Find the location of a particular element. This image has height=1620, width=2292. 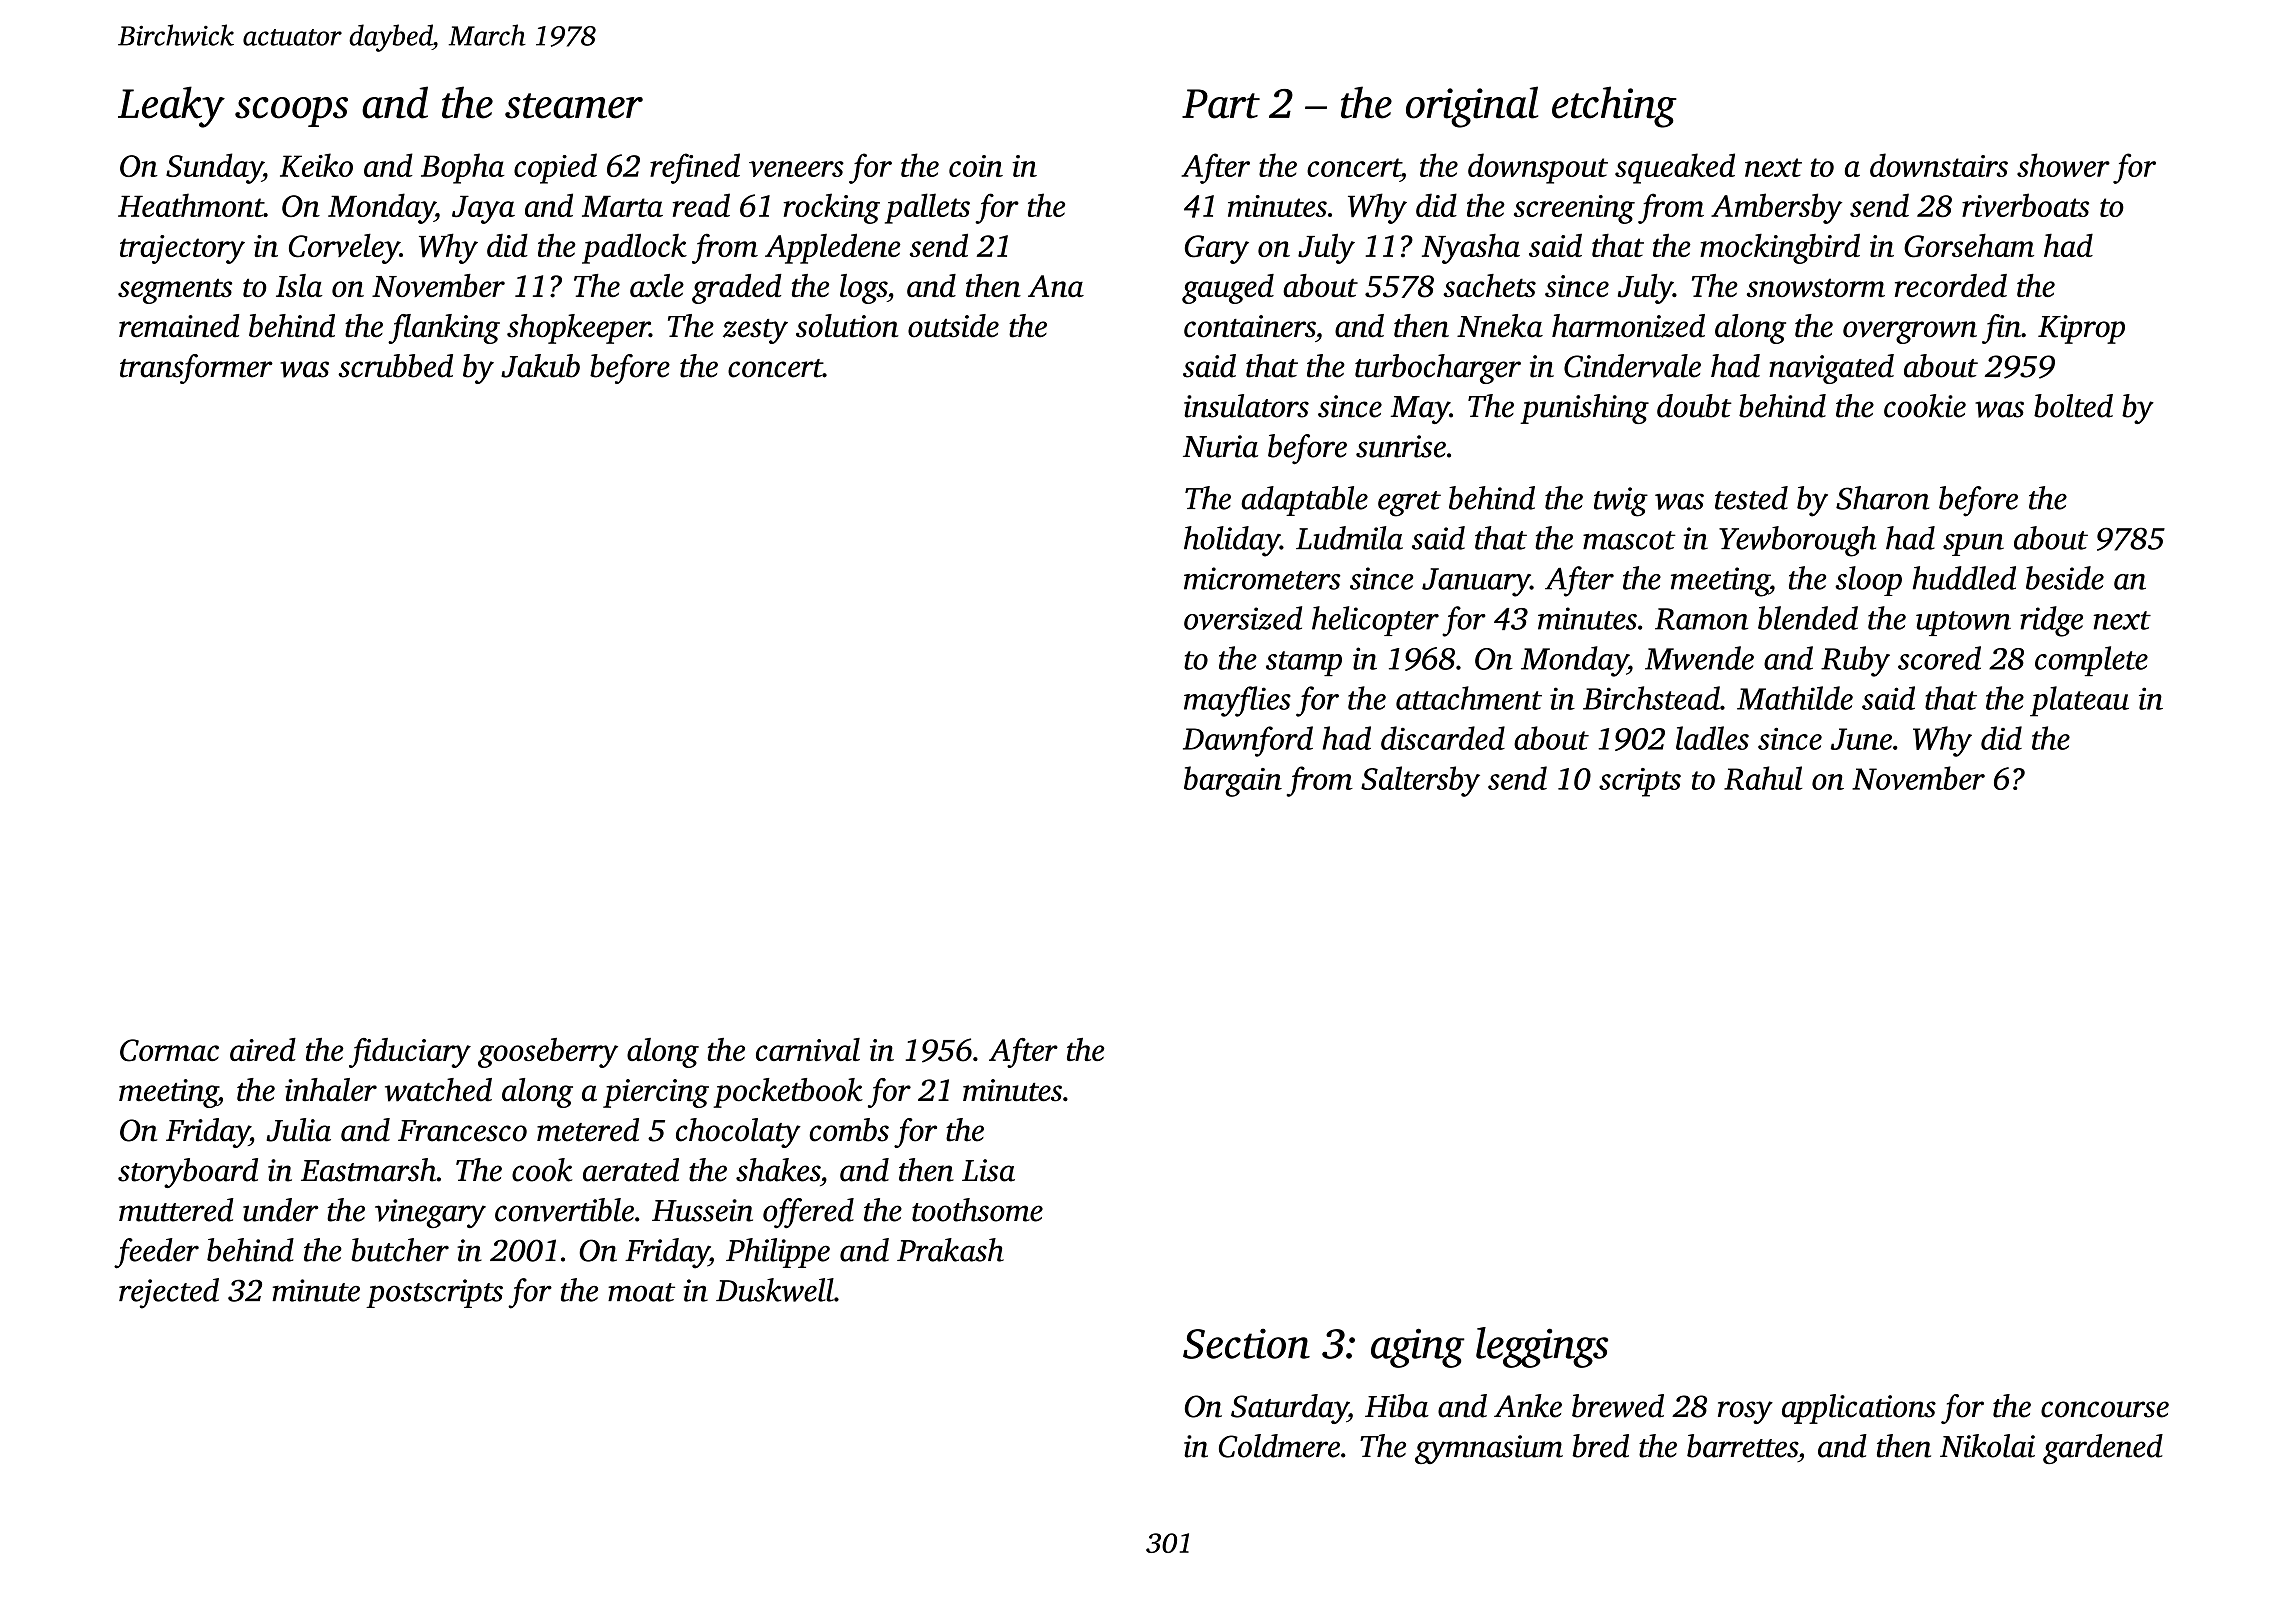

navigated is located at coordinates (1831, 369).
